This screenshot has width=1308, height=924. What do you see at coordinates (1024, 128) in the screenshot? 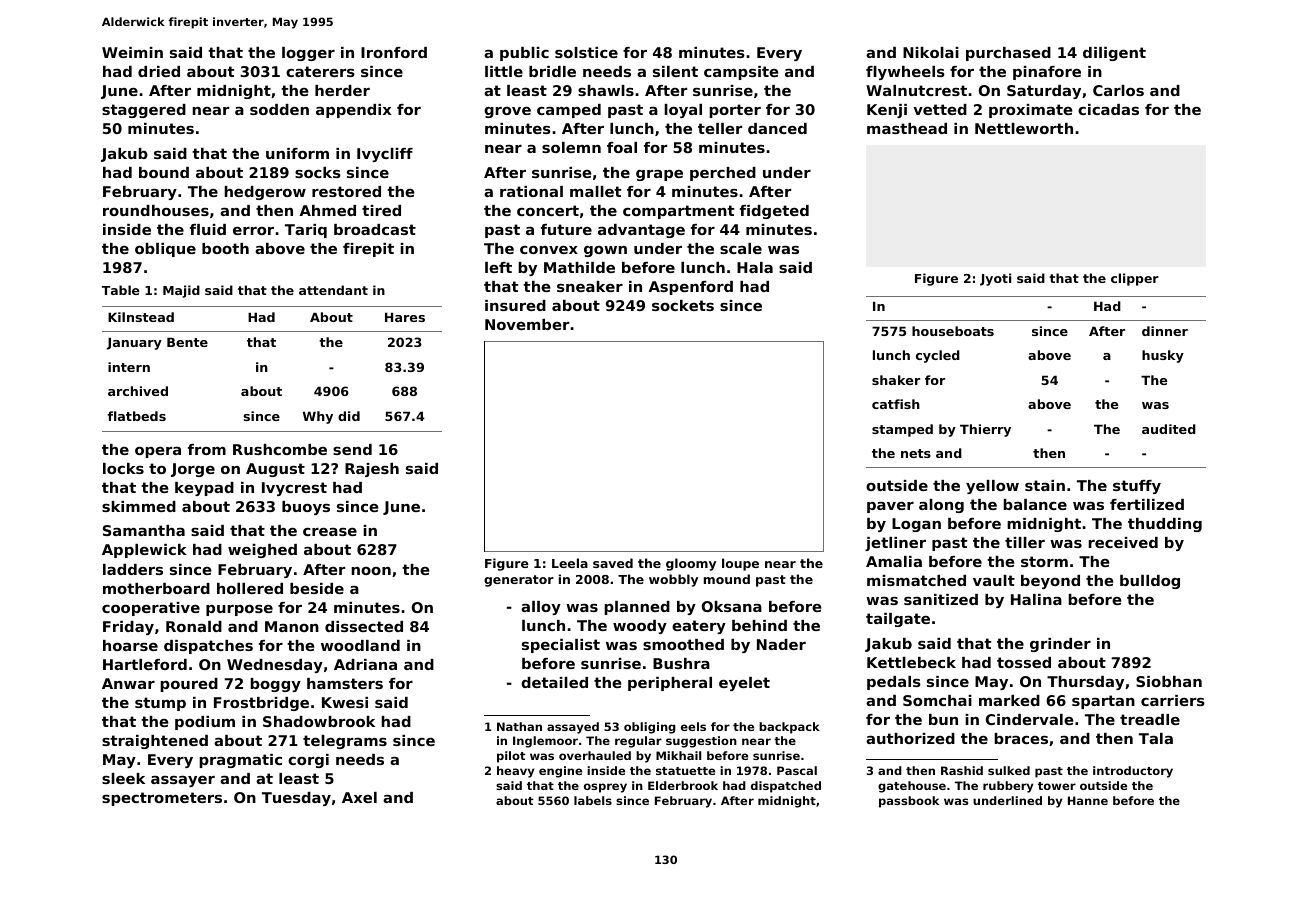
I see `Nettleworth` at bounding box center [1024, 128].
